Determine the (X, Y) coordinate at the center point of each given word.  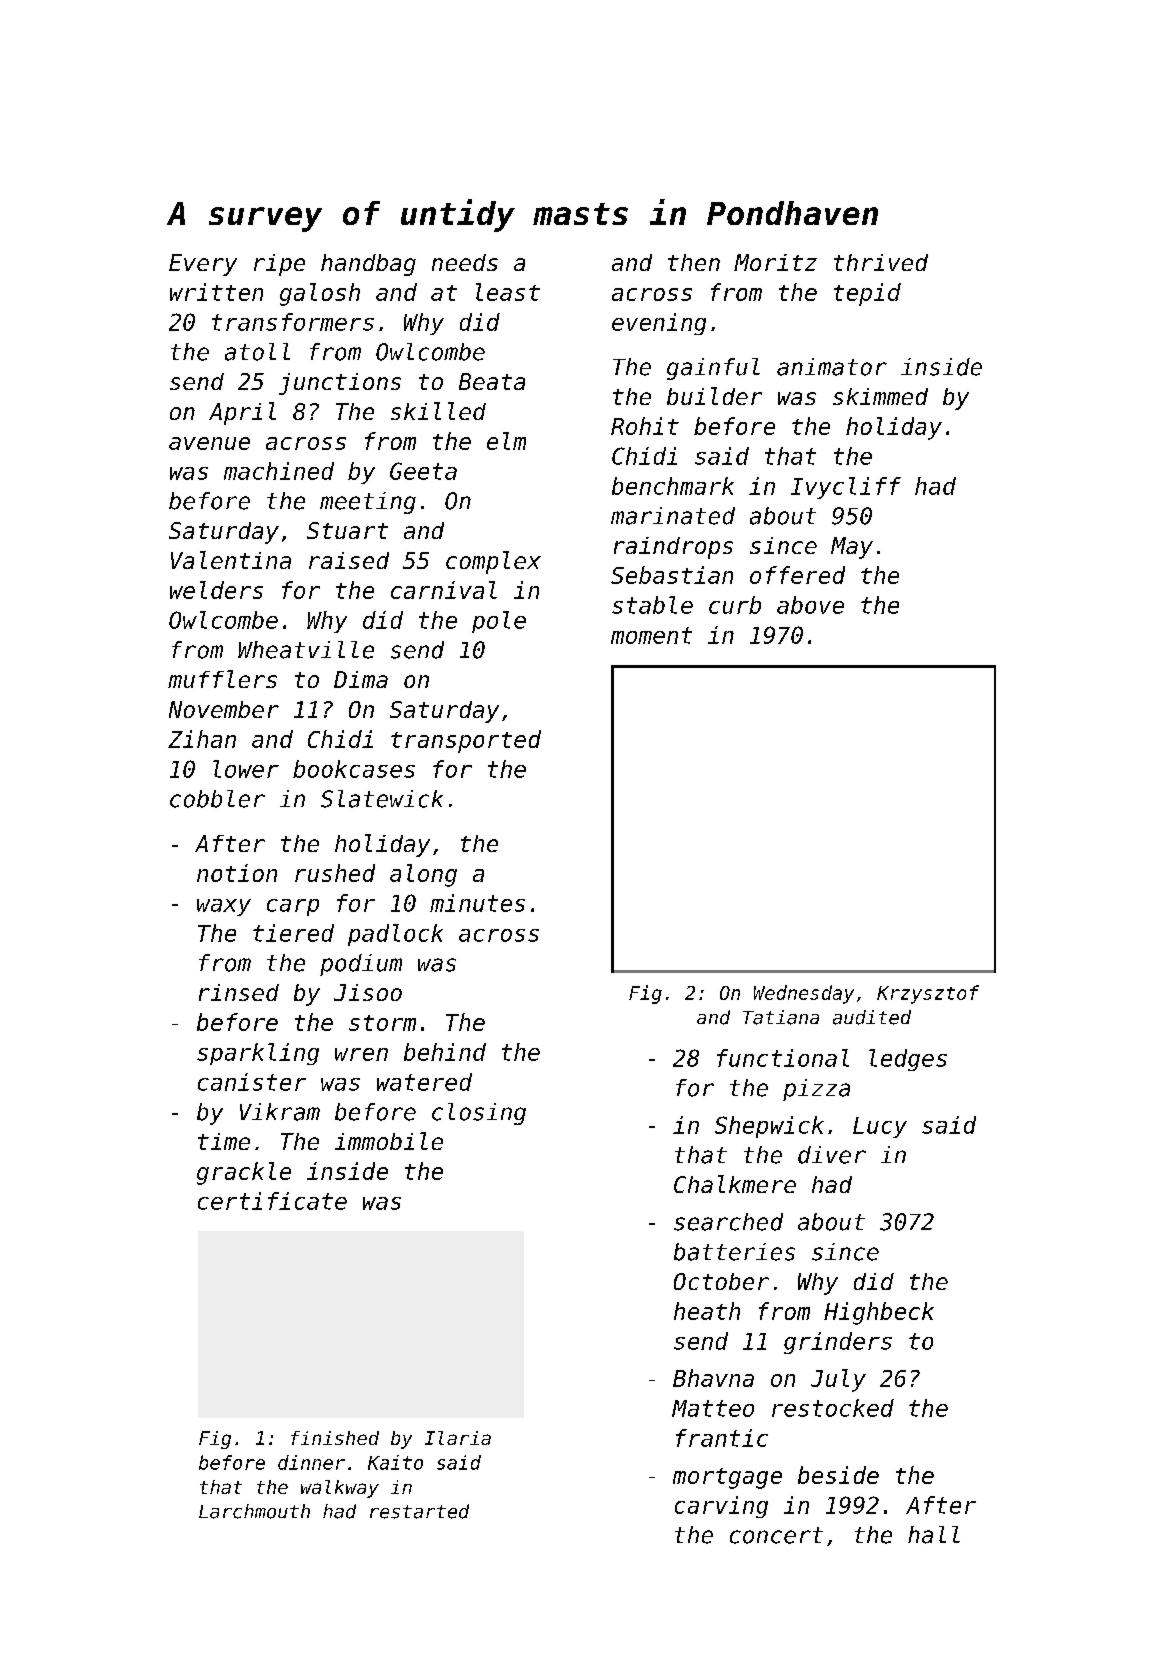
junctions (340, 384)
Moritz (775, 262)
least (508, 292)
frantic (722, 1438)
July (838, 1380)
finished (335, 1438)
